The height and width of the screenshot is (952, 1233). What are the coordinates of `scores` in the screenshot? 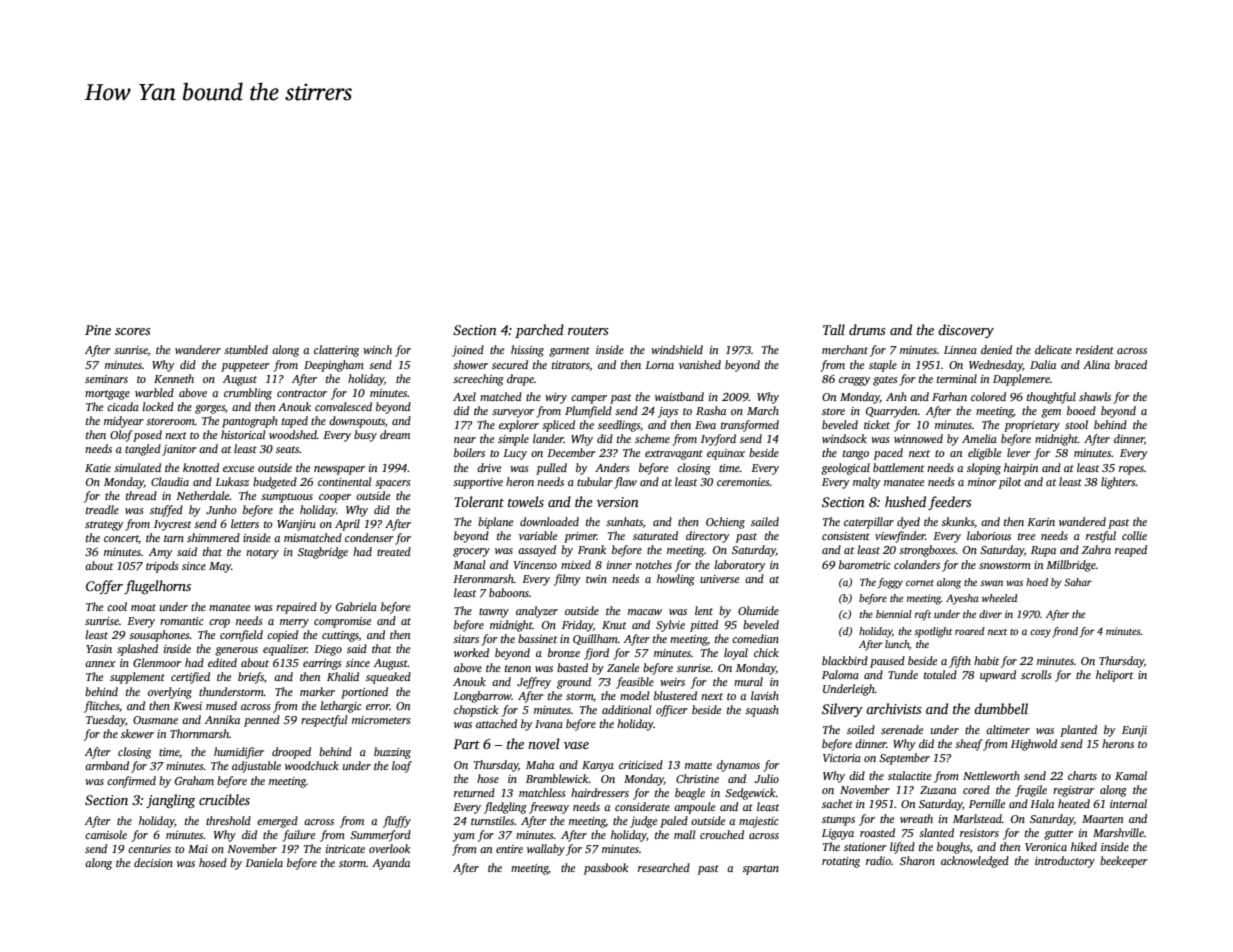 It's located at (133, 331).
